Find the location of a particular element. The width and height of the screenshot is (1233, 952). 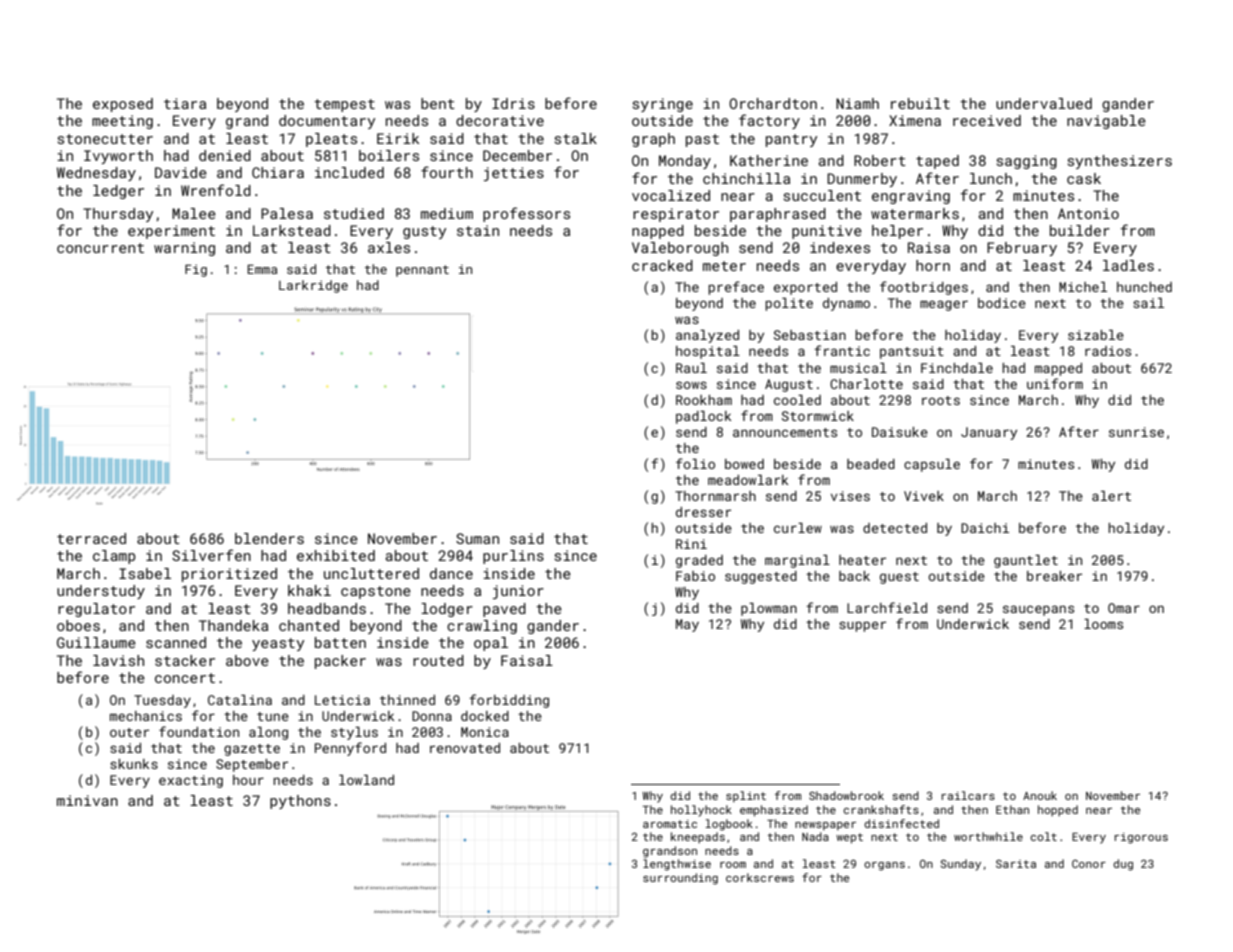

uncluttered is located at coordinates (371, 573).
